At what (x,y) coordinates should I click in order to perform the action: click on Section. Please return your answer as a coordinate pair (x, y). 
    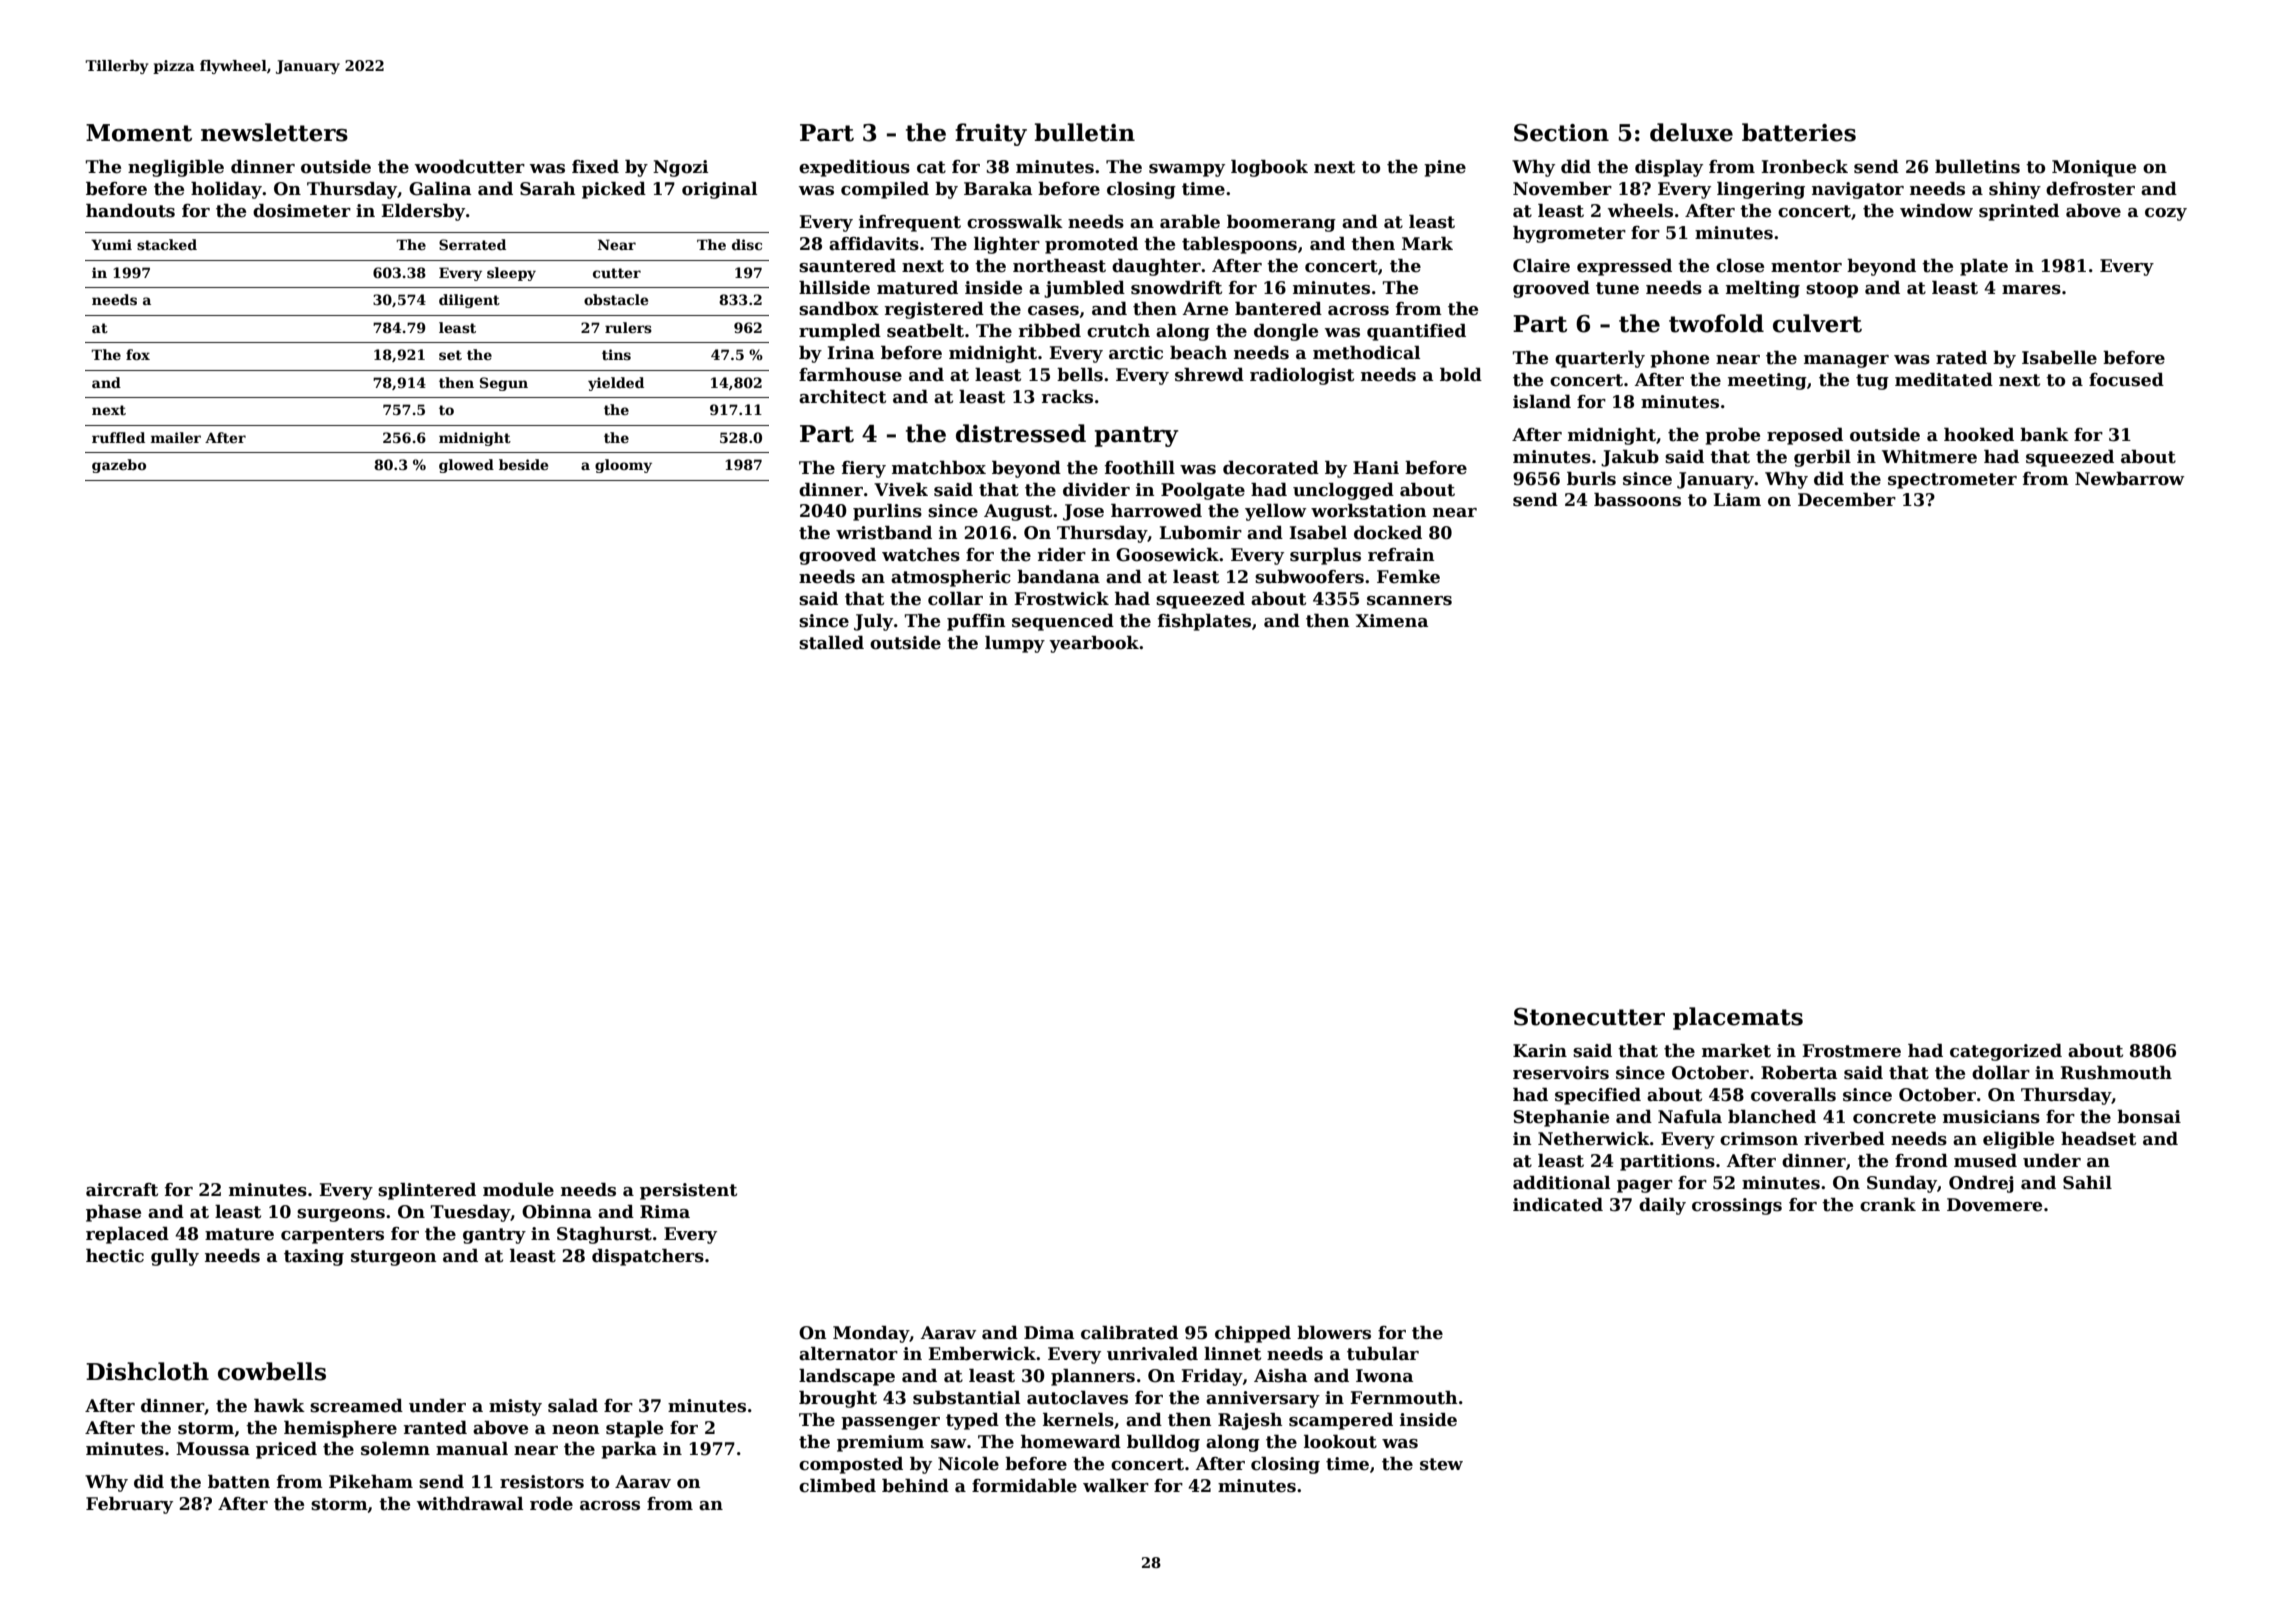
    Looking at the image, I should click on (1561, 133).
